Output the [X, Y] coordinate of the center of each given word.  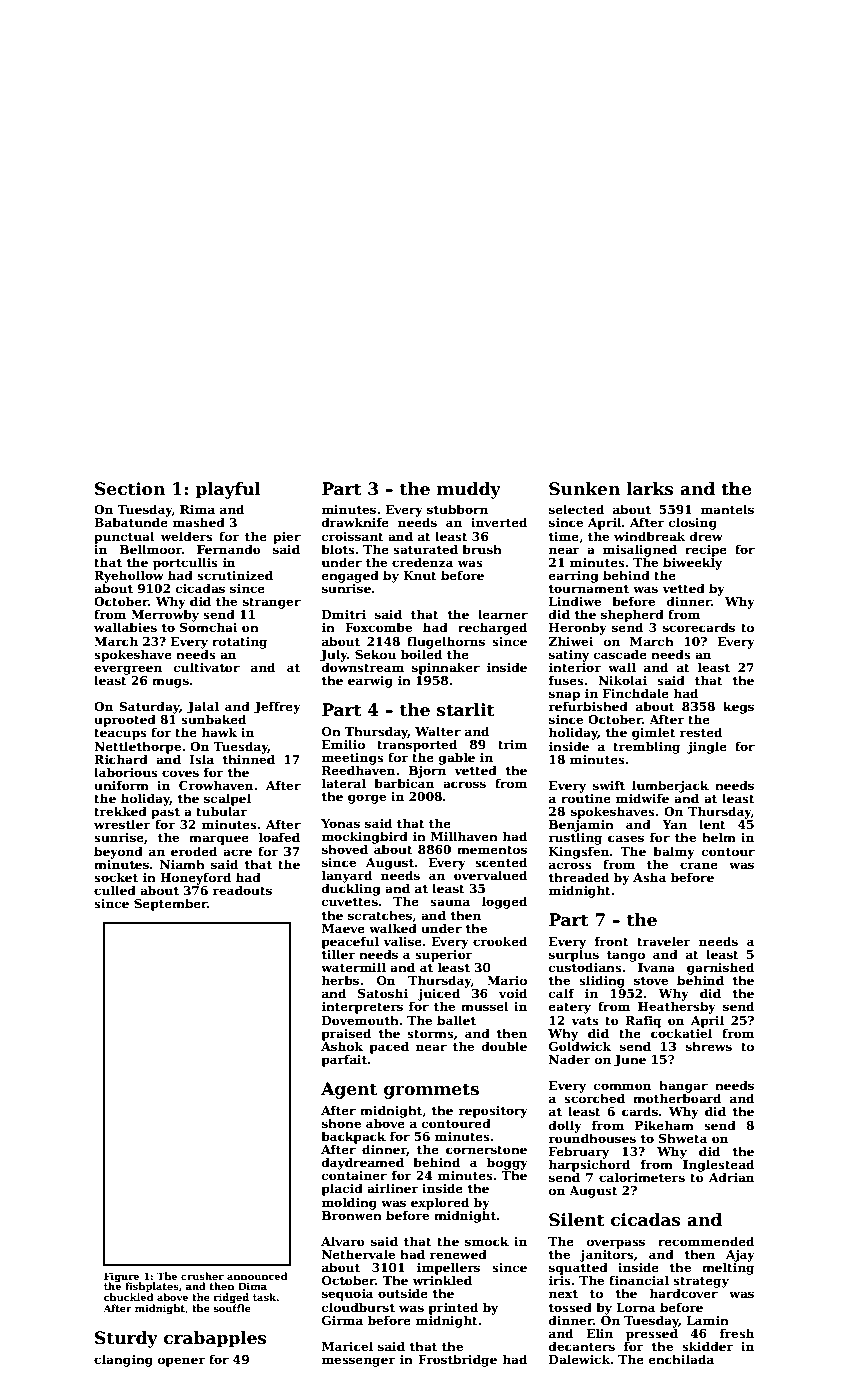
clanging [123, 1360]
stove [651, 981]
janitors [607, 1256]
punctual [124, 537]
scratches [380, 915]
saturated [425, 549]
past [165, 813]
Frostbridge [457, 1360]
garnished [720, 968]
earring [574, 577]
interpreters [362, 1008]
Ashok [342, 1046]
